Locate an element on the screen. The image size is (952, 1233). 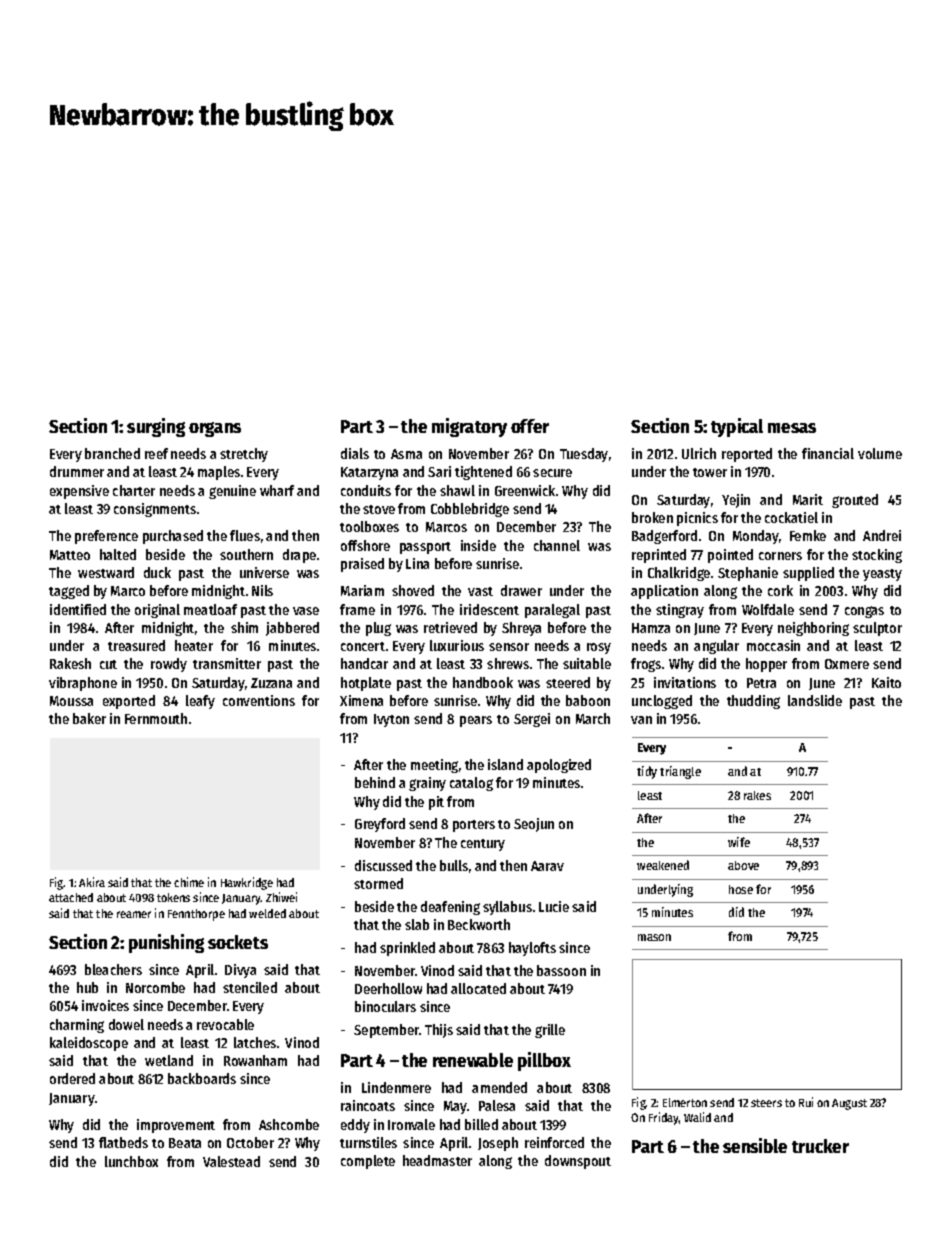
behind is located at coordinates (375, 782).
